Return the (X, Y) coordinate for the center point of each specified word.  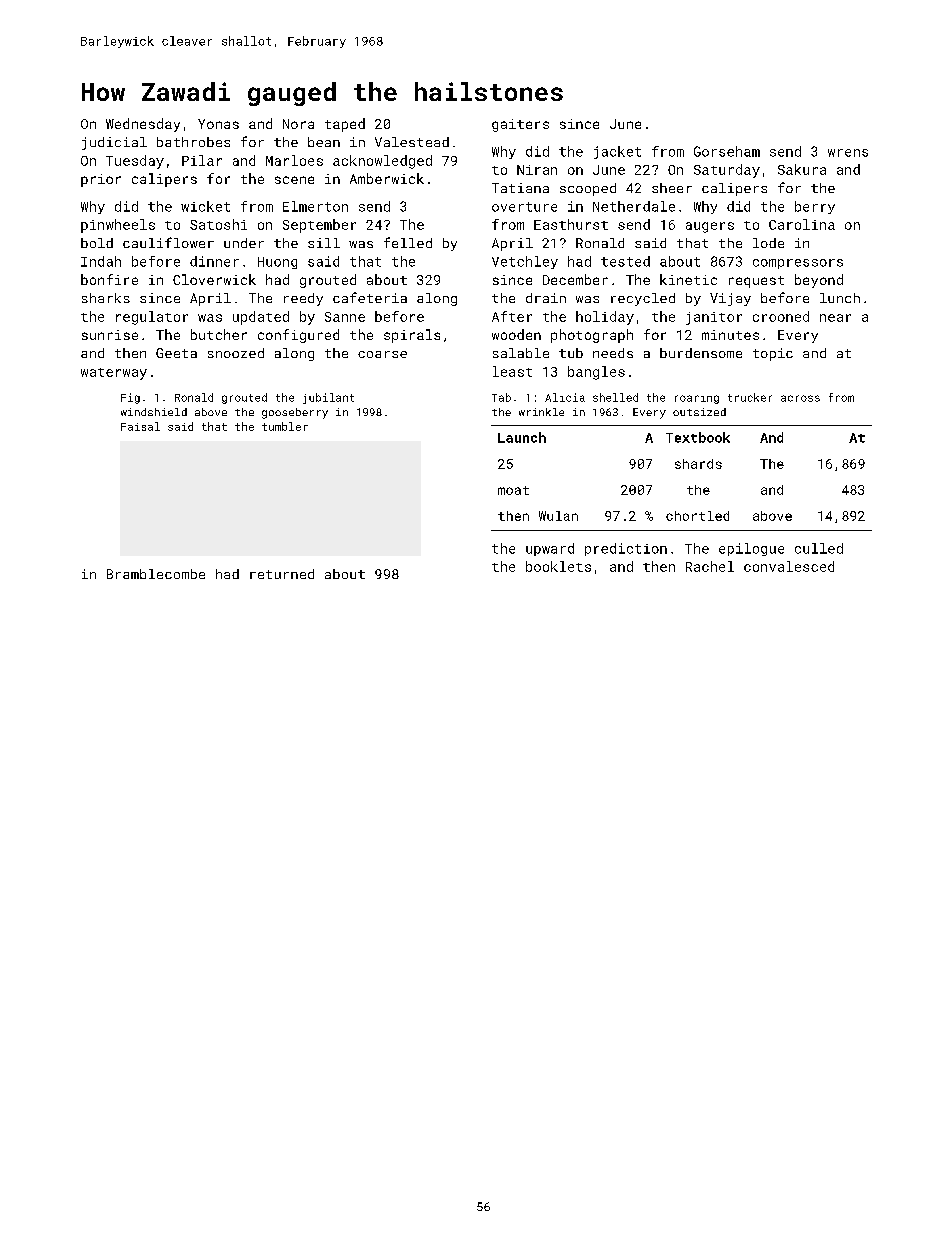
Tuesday (135, 162)
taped (345, 125)
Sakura (802, 169)
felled (408, 242)
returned (282, 574)
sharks (106, 298)
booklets (558, 566)
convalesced (789, 566)
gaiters (520, 125)
